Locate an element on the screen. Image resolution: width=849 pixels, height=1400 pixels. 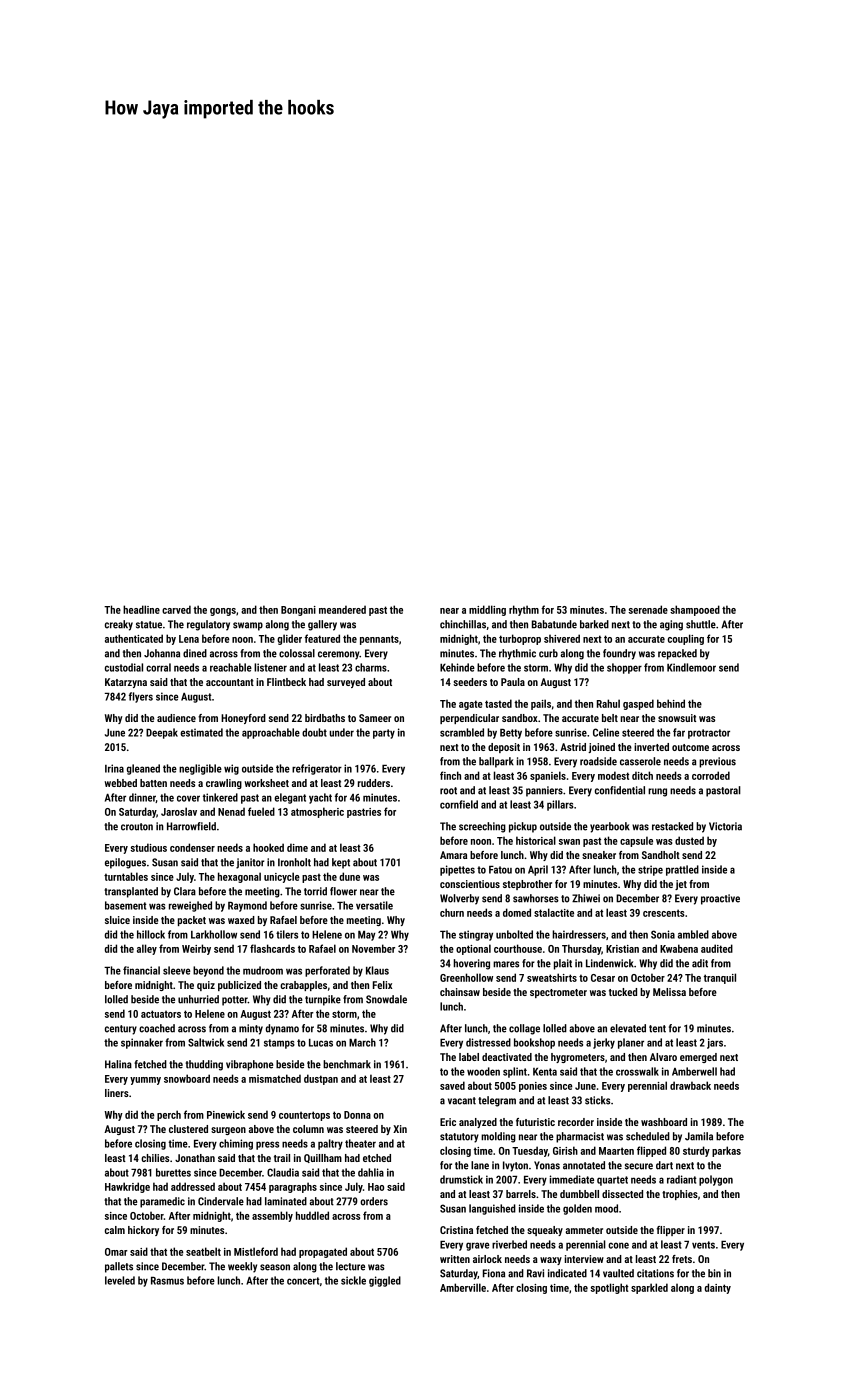
pennants is located at coordinates (379, 640).
